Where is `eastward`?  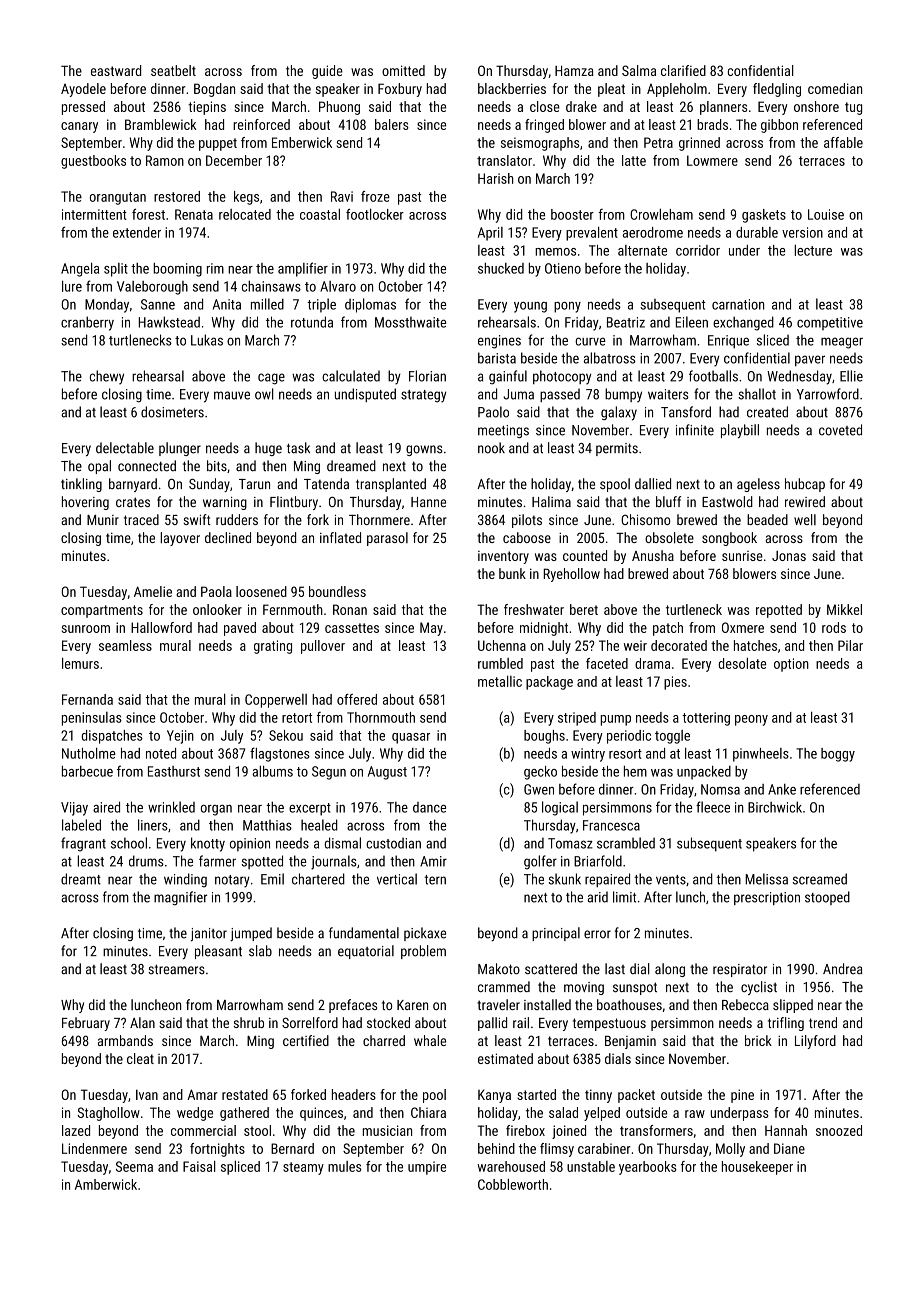 eastward is located at coordinates (116, 70).
